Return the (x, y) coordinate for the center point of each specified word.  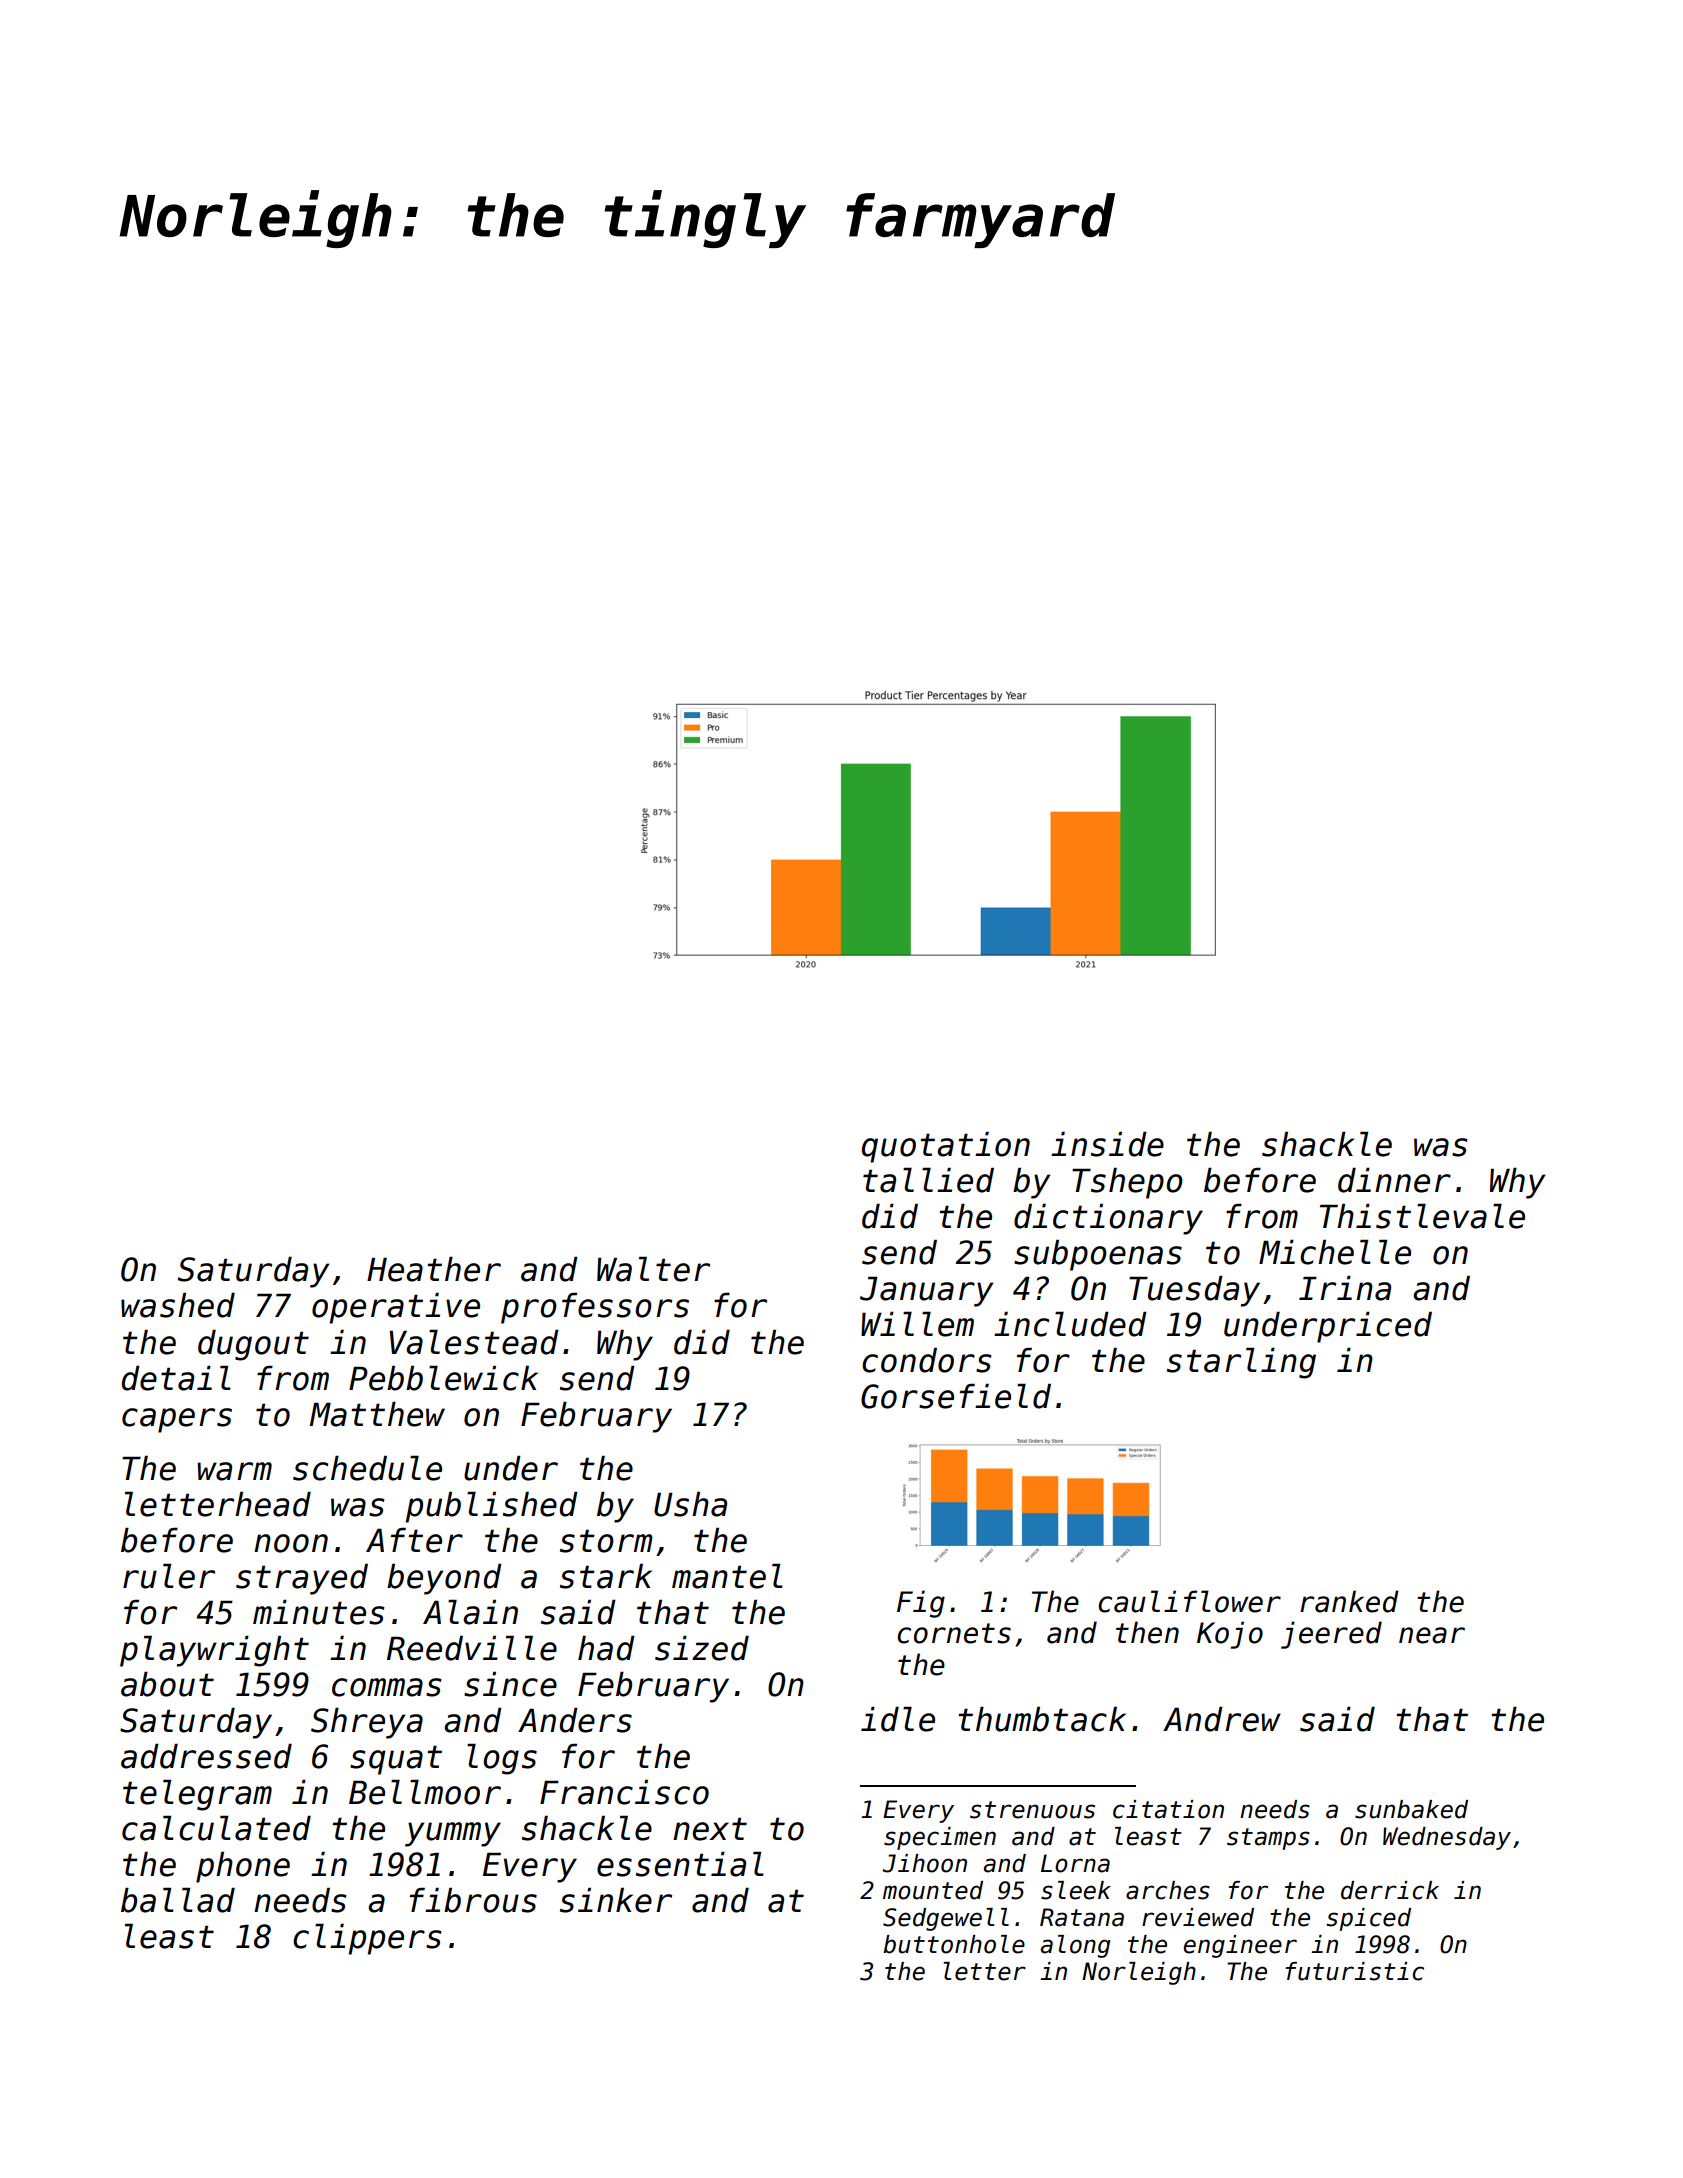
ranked (1349, 1601)
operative (396, 1308)
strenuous (1032, 1810)
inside (1107, 1144)
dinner (1394, 1180)
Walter (653, 1269)
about (167, 1684)
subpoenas (1098, 1255)
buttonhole (954, 1944)
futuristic (1355, 1971)
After (414, 1540)
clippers (367, 1939)
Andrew (1222, 1719)
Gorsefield (956, 1396)
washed (178, 1305)
